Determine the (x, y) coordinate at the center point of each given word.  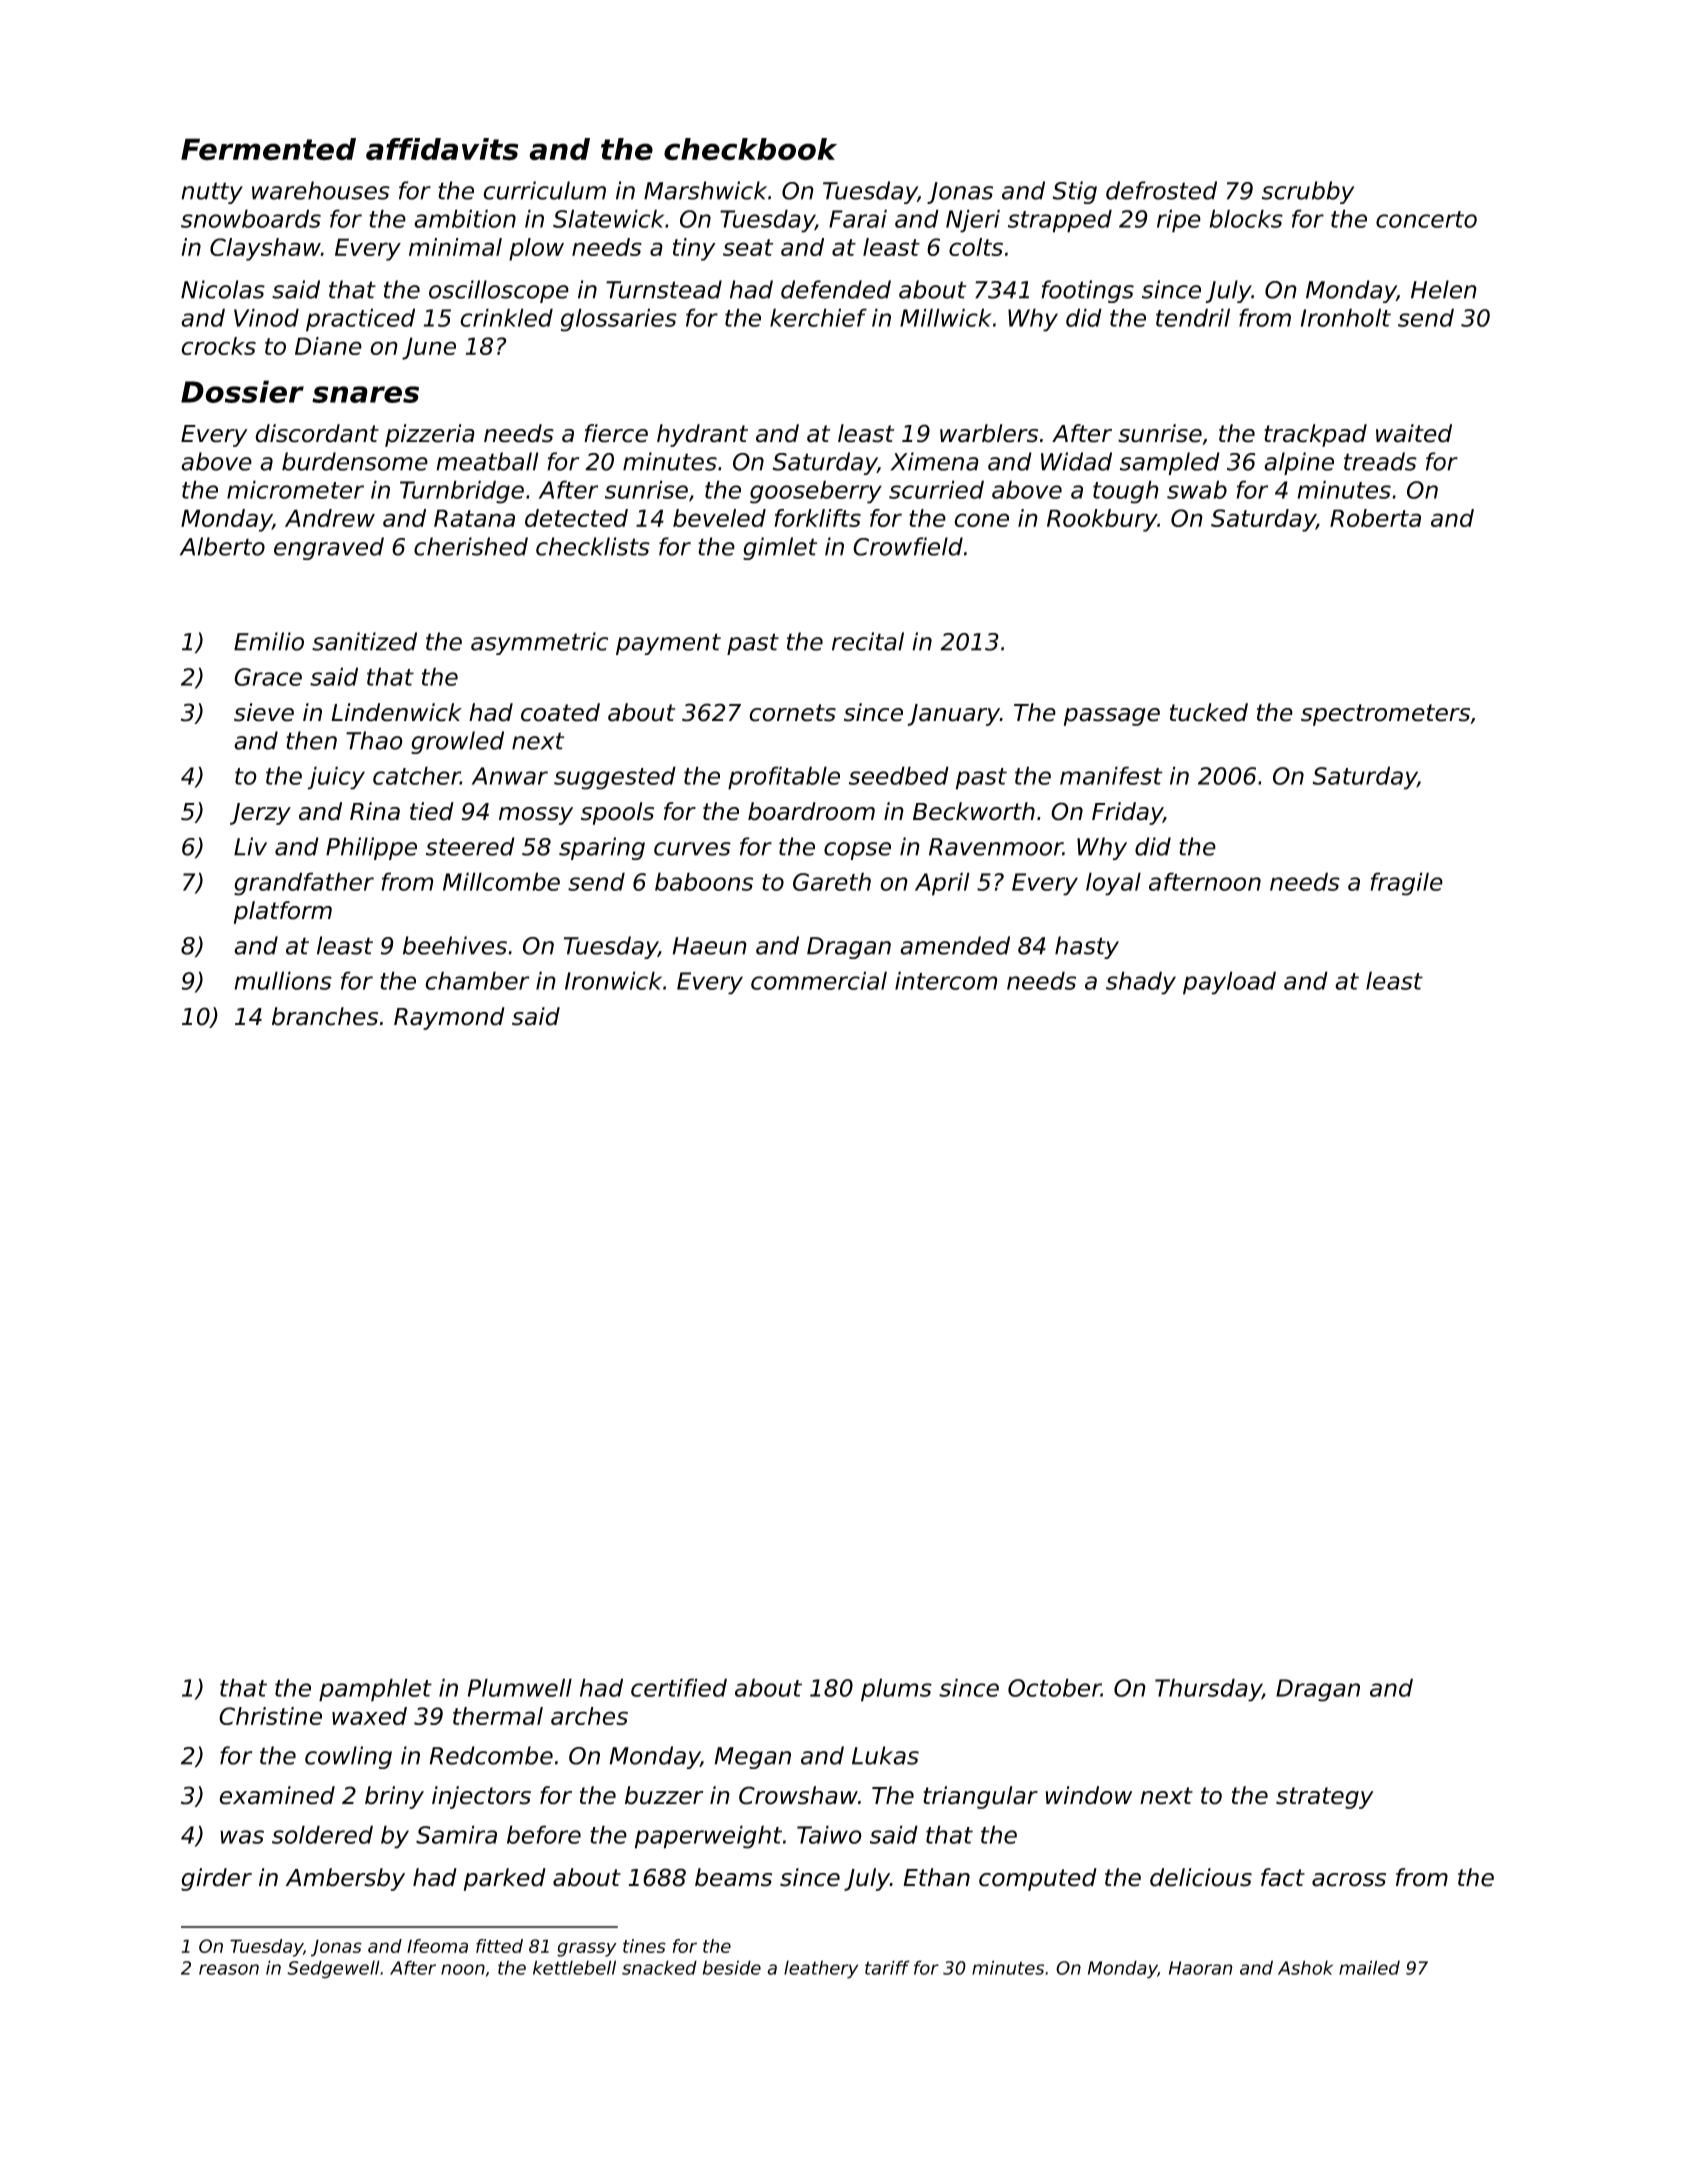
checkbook (750, 149)
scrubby (1308, 192)
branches (325, 1016)
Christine (270, 1716)
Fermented (268, 149)
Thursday (1208, 1690)
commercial (819, 980)
